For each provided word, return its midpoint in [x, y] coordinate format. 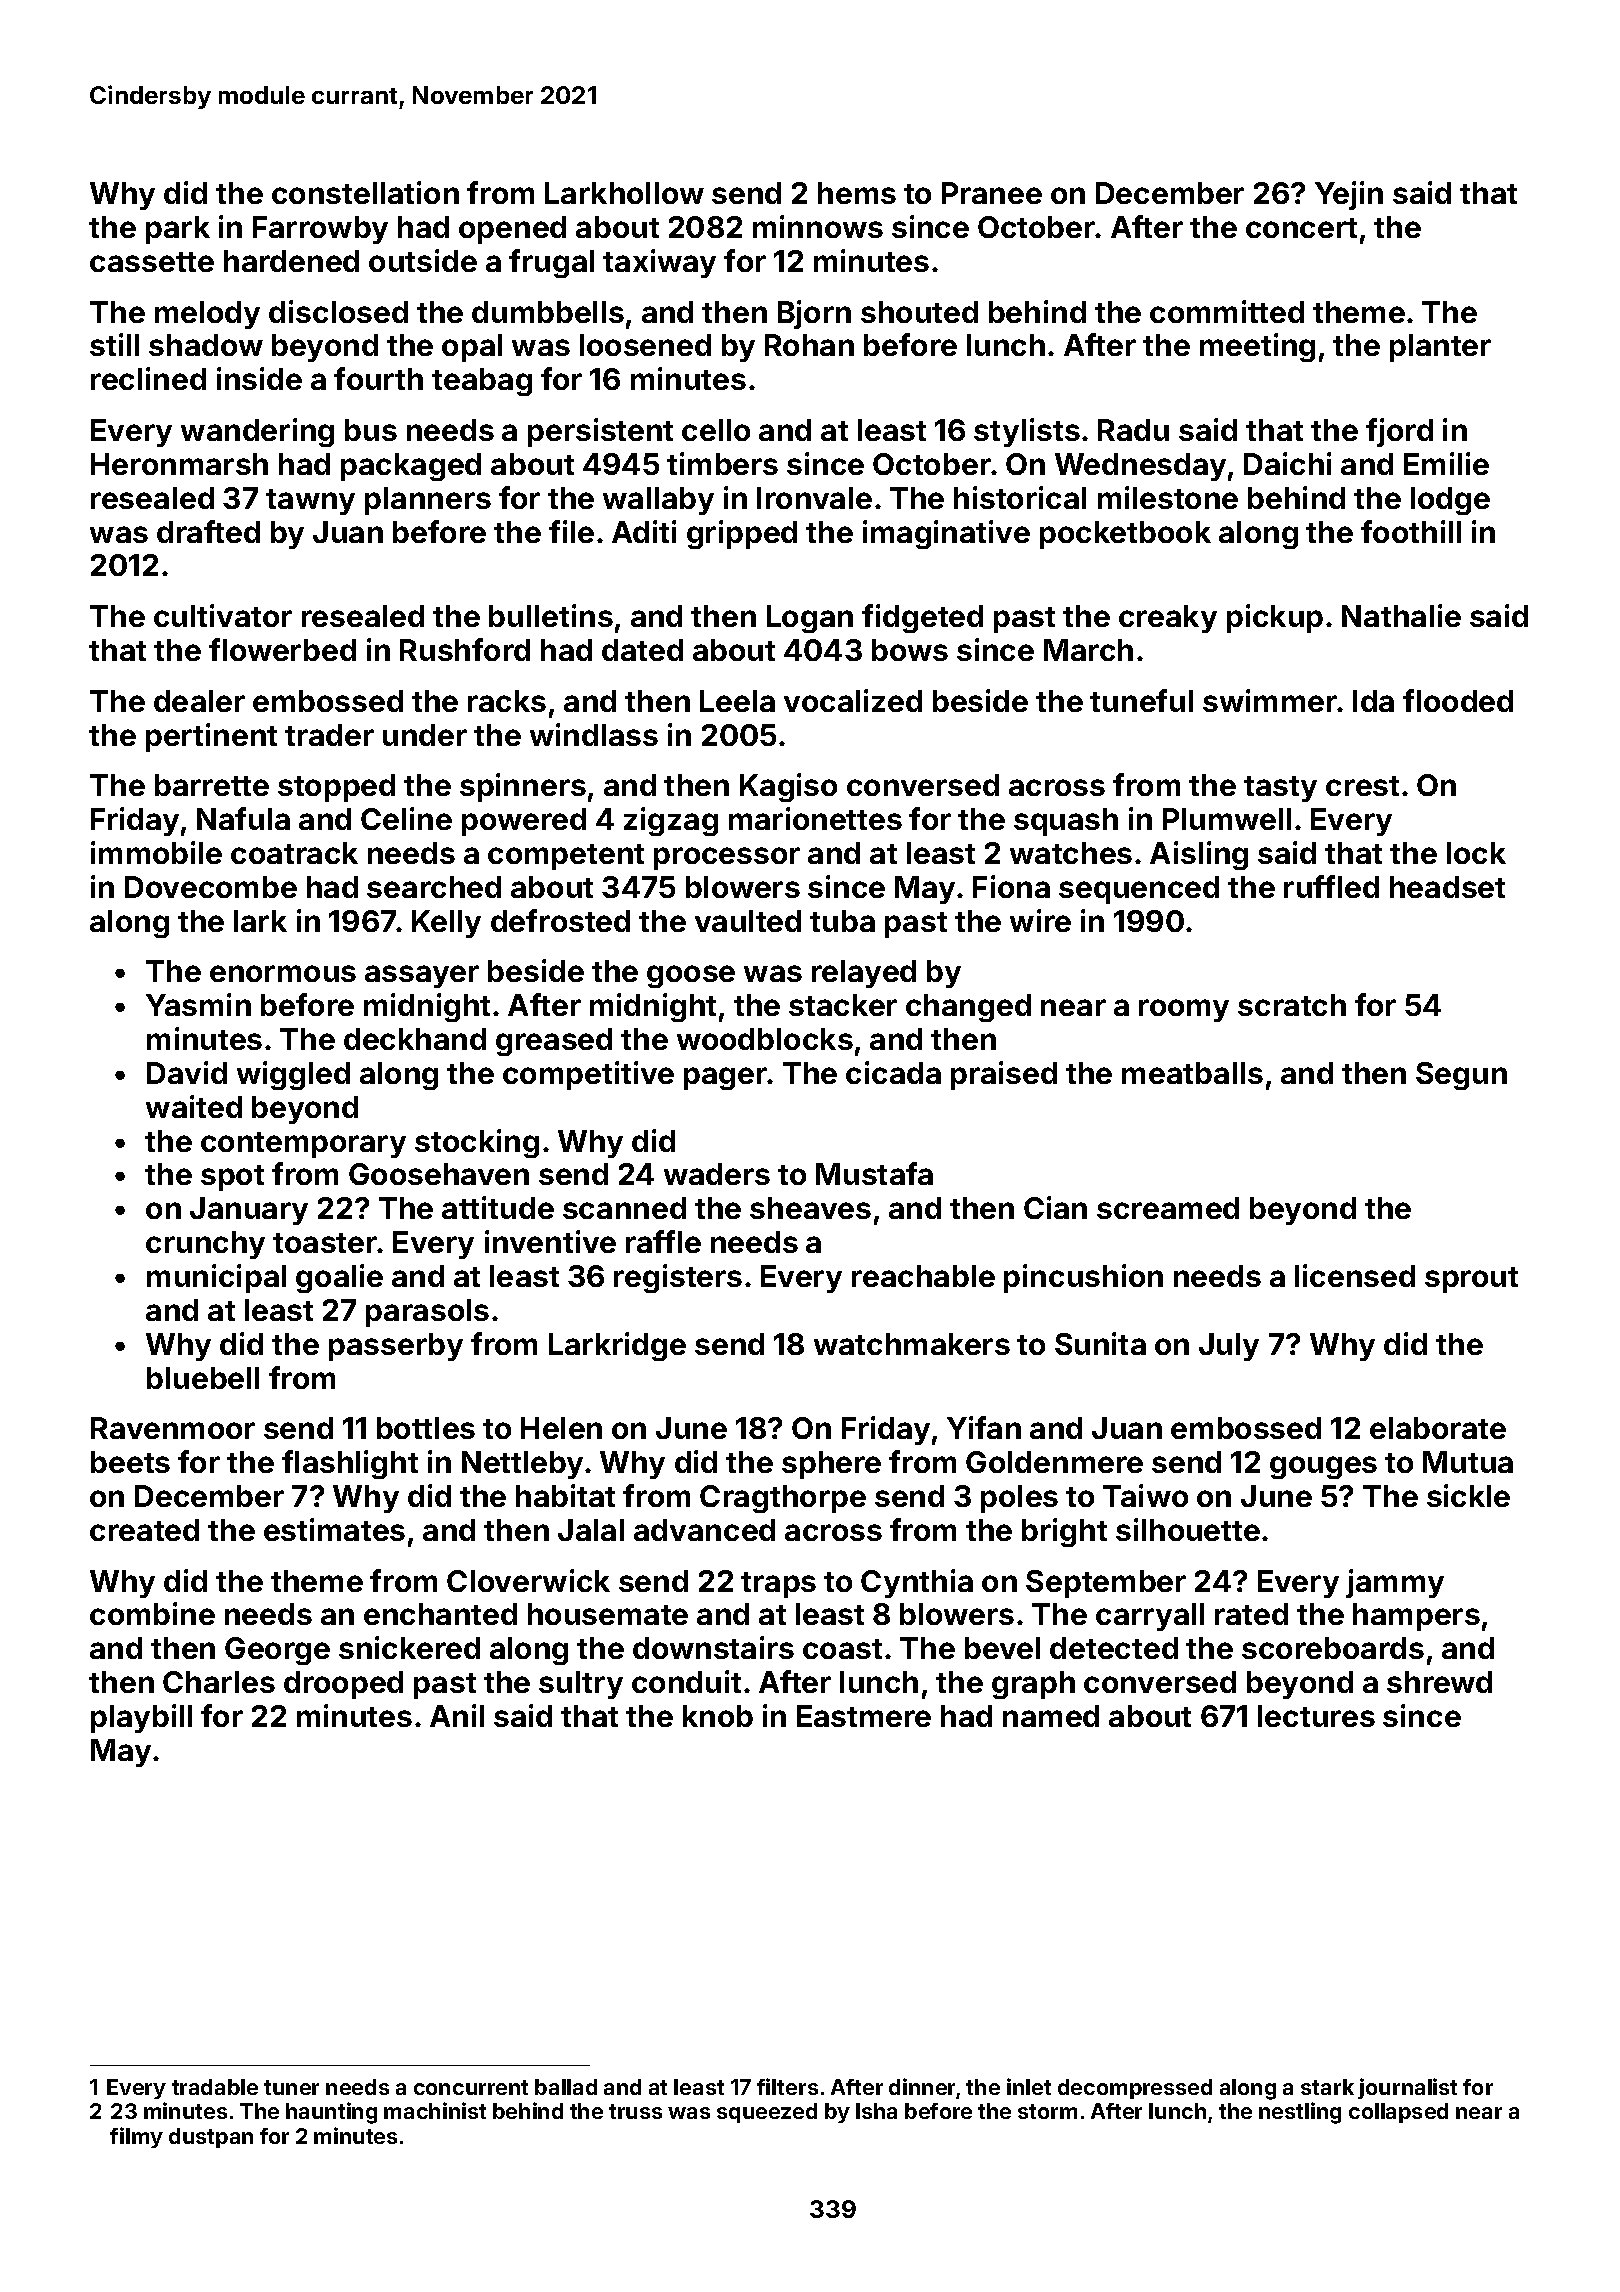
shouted [919, 312]
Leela [737, 701]
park [178, 230]
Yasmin [198, 1004]
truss [635, 2111]
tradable [215, 2087]
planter [1440, 348]
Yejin [1349, 195]
